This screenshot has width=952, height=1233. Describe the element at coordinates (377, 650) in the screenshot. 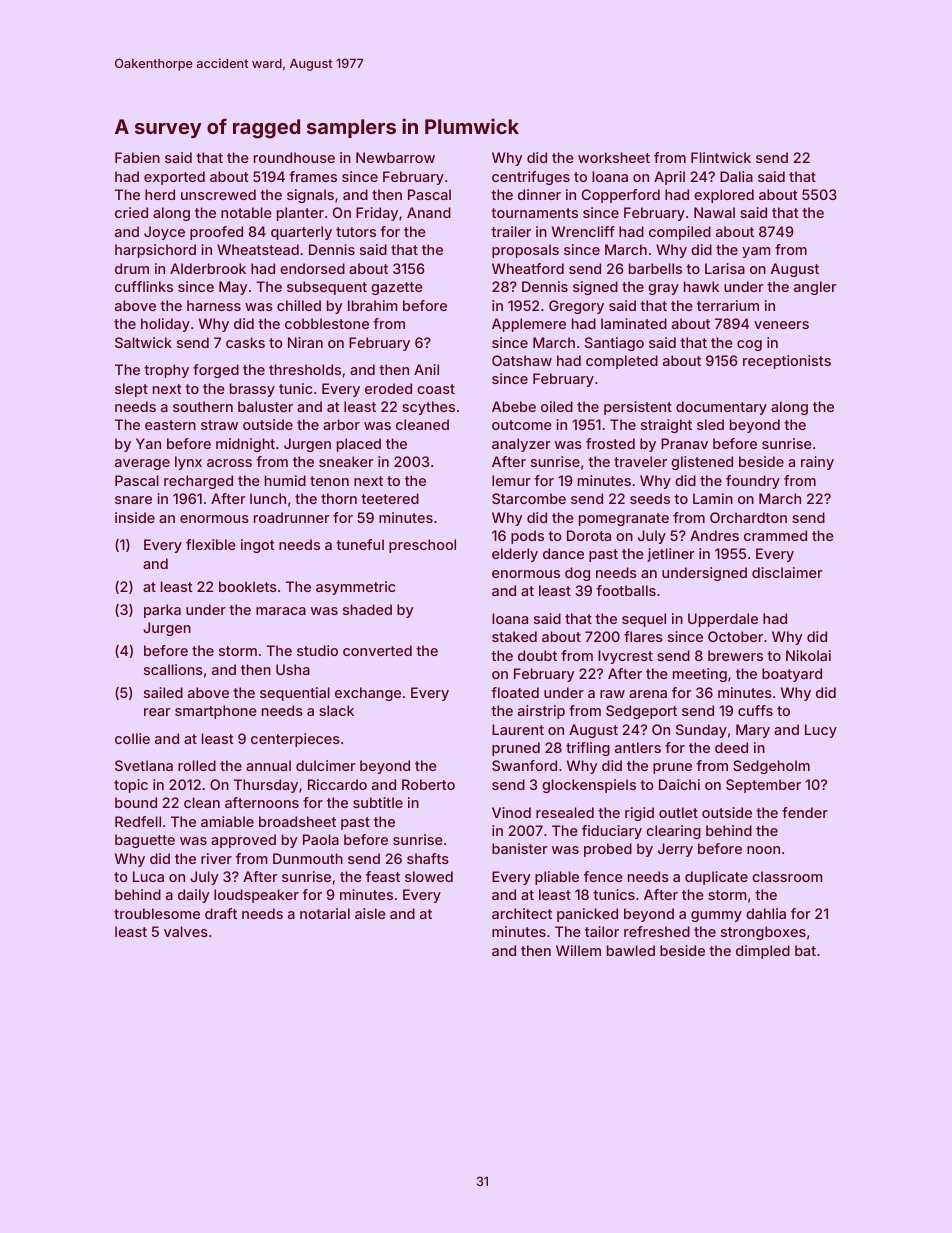

I see `converted` at that location.
